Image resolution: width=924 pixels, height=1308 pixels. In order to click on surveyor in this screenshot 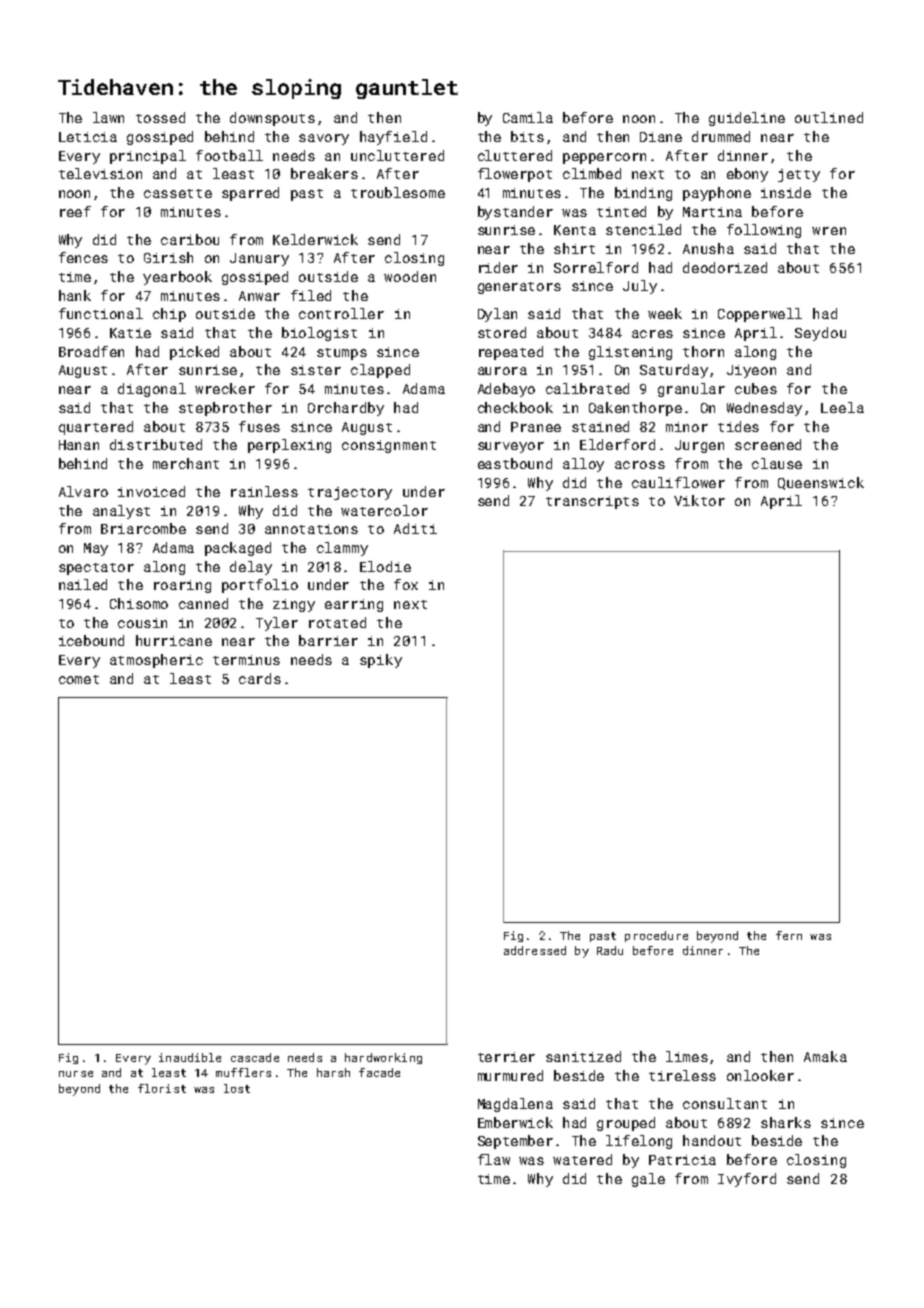, I will do `click(511, 447)`.
